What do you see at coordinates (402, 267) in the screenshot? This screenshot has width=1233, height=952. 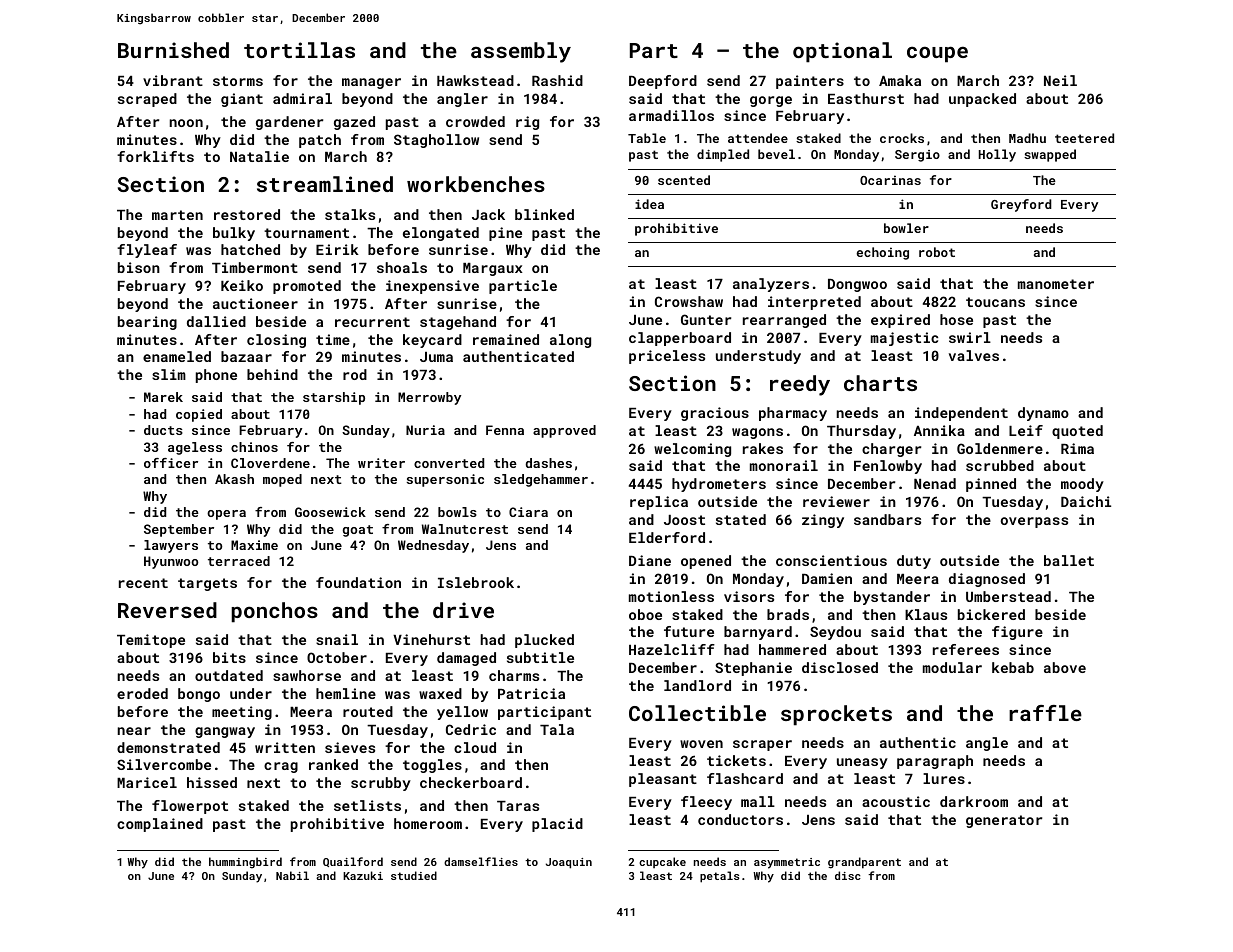 I see `shoals` at bounding box center [402, 267].
